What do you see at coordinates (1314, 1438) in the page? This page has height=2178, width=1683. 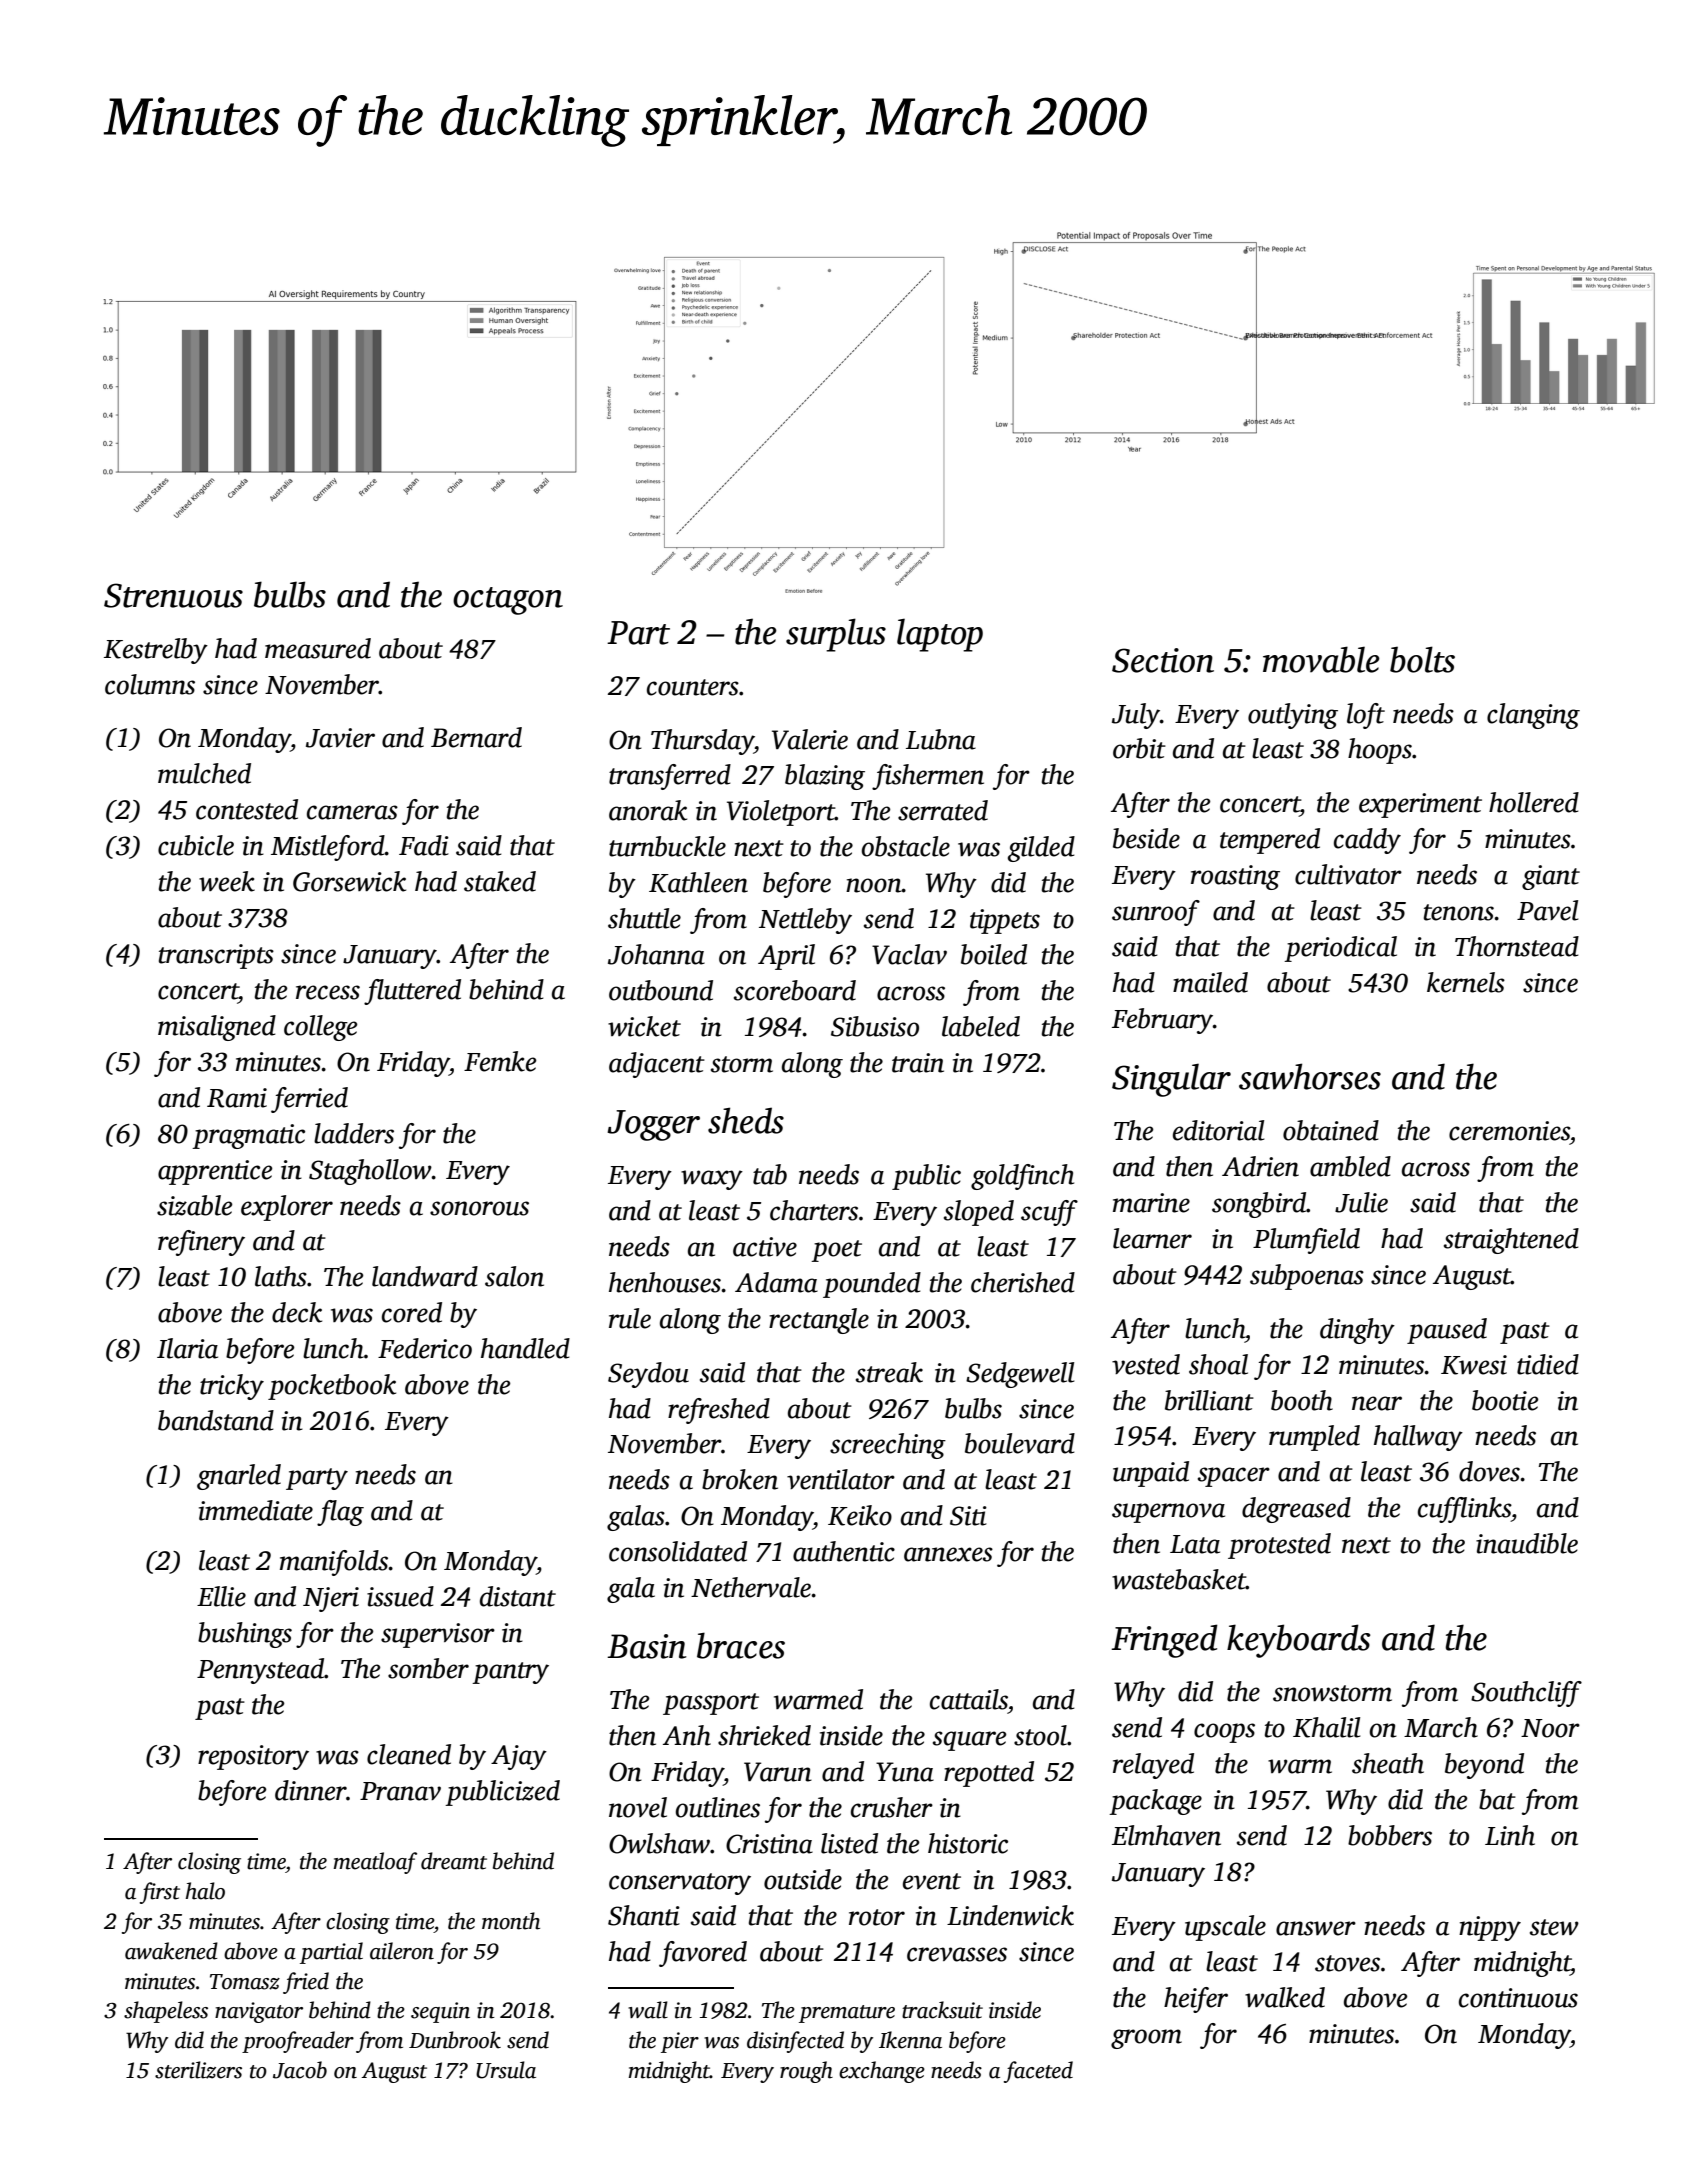 I see `rumpled` at bounding box center [1314, 1438].
